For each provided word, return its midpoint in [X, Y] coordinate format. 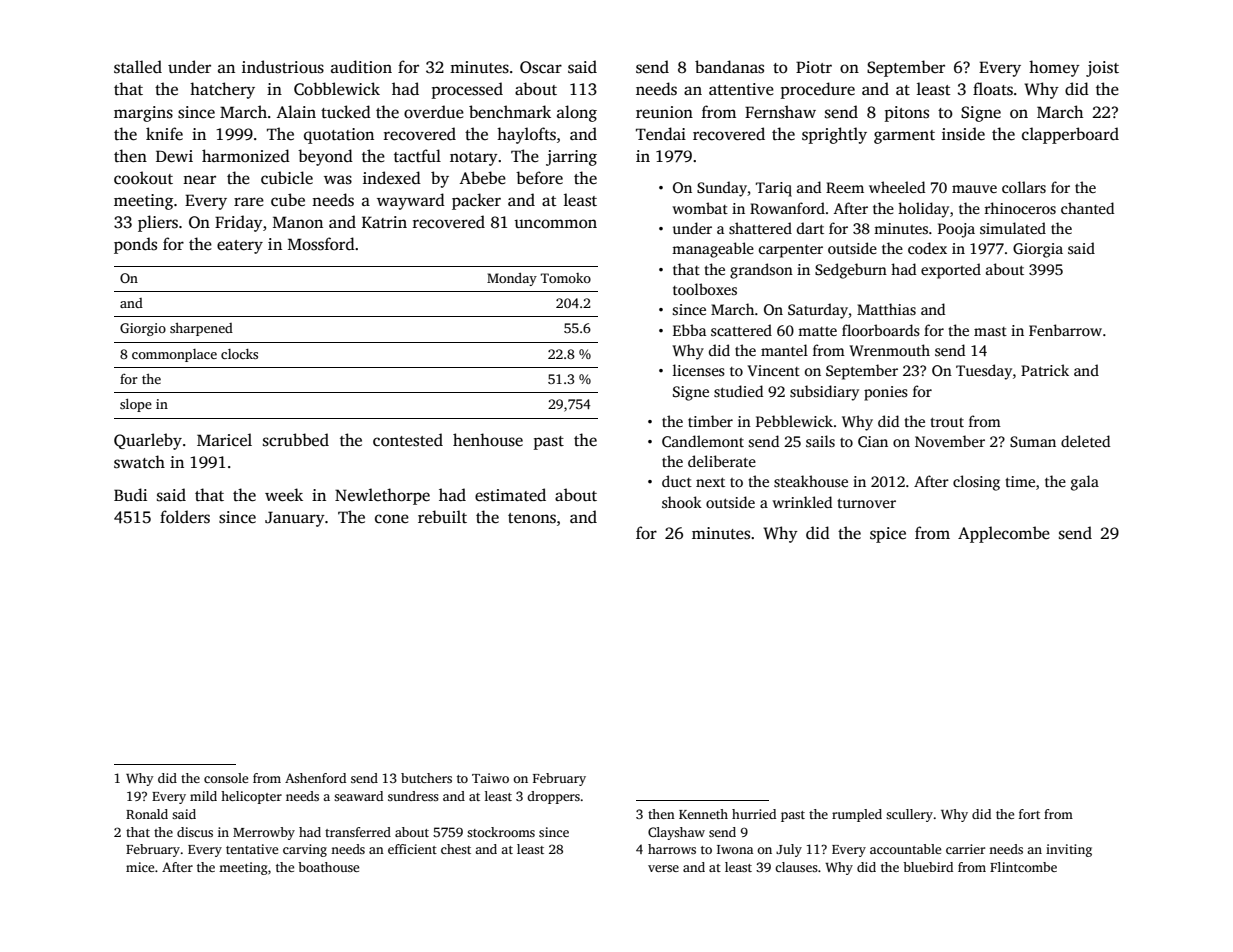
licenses [699, 370]
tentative [252, 849]
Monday [512, 279]
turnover [866, 503]
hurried [754, 814]
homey [1054, 68]
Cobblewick [337, 89]
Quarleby [148, 441]
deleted [1085, 441]
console [226, 778]
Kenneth [703, 814]
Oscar [541, 67]
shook [682, 502]
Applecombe [1004, 534]
